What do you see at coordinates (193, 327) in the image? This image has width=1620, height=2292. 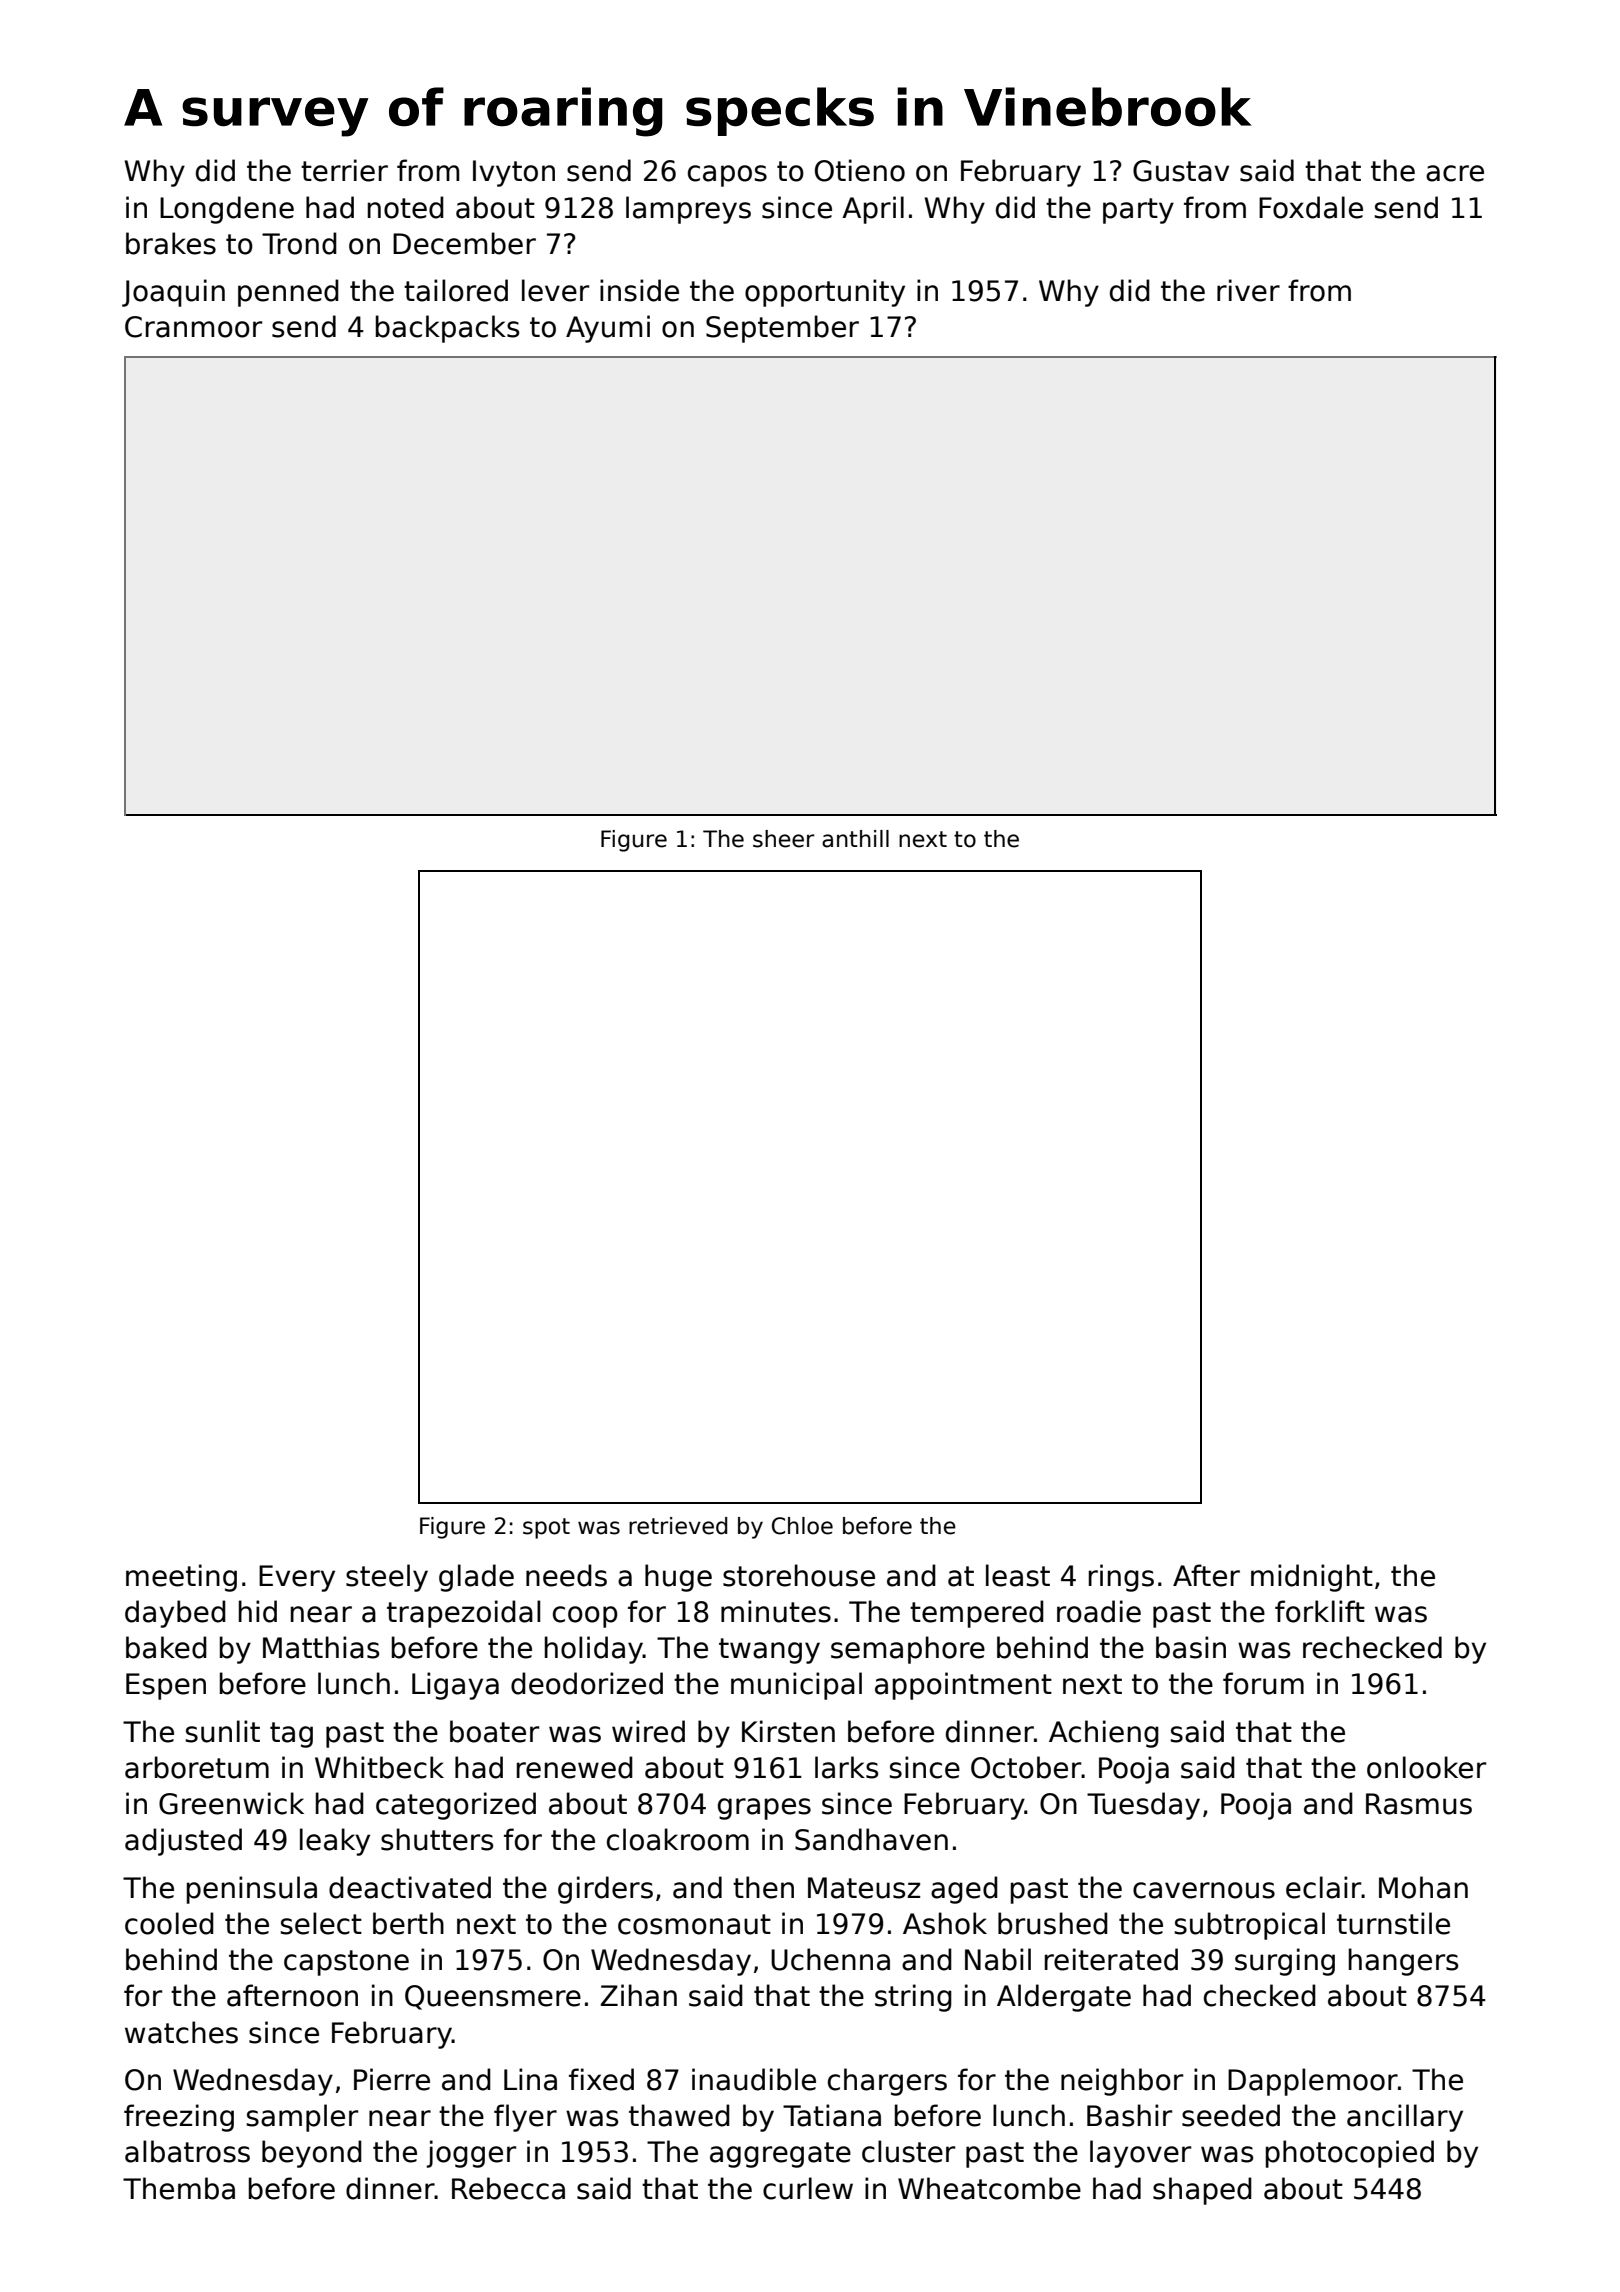 I see `Cranmoor` at bounding box center [193, 327].
